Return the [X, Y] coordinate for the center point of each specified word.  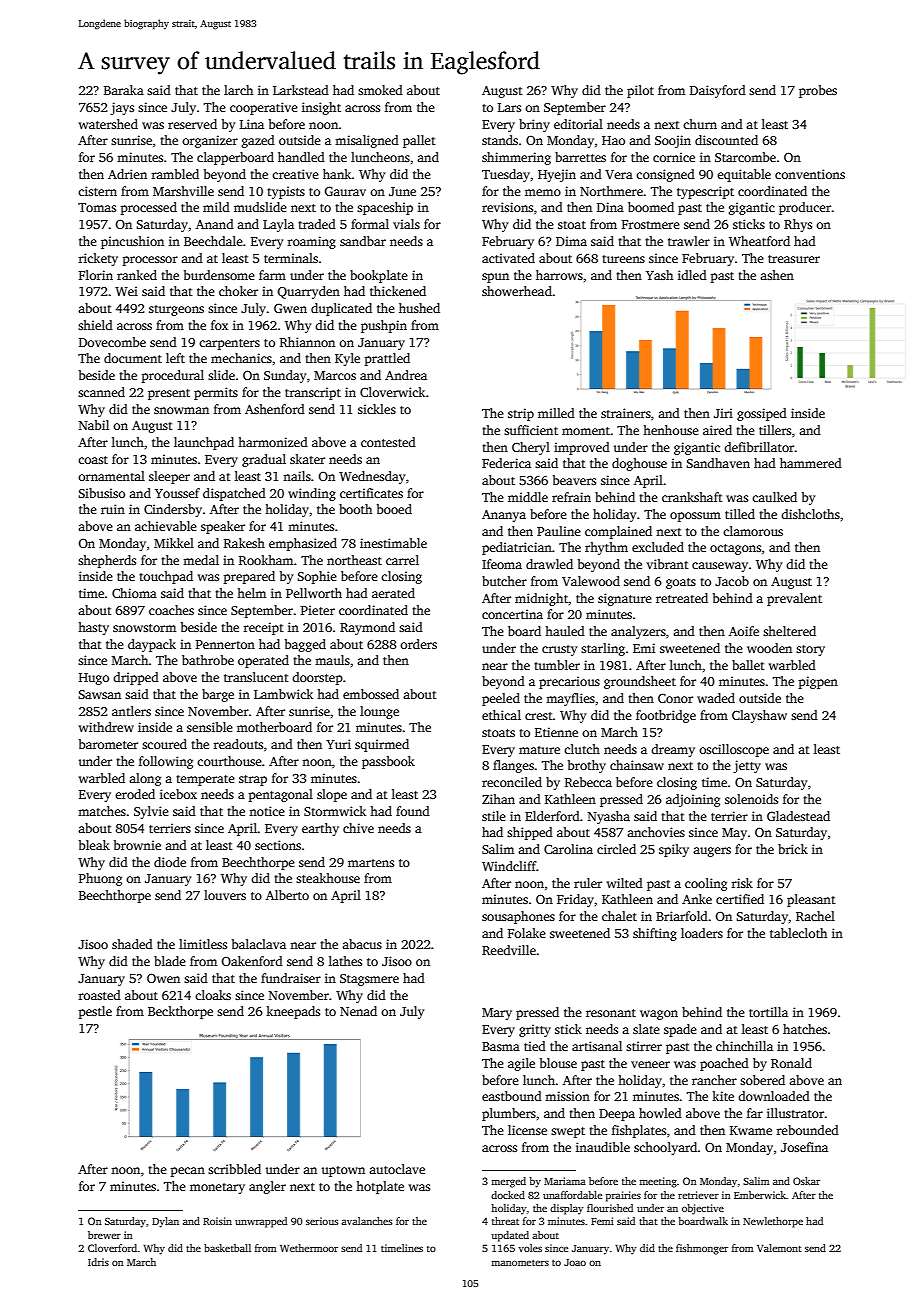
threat [505, 1221]
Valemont [779, 1248]
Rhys [798, 225]
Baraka [124, 90]
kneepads [293, 1012]
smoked [380, 90]
